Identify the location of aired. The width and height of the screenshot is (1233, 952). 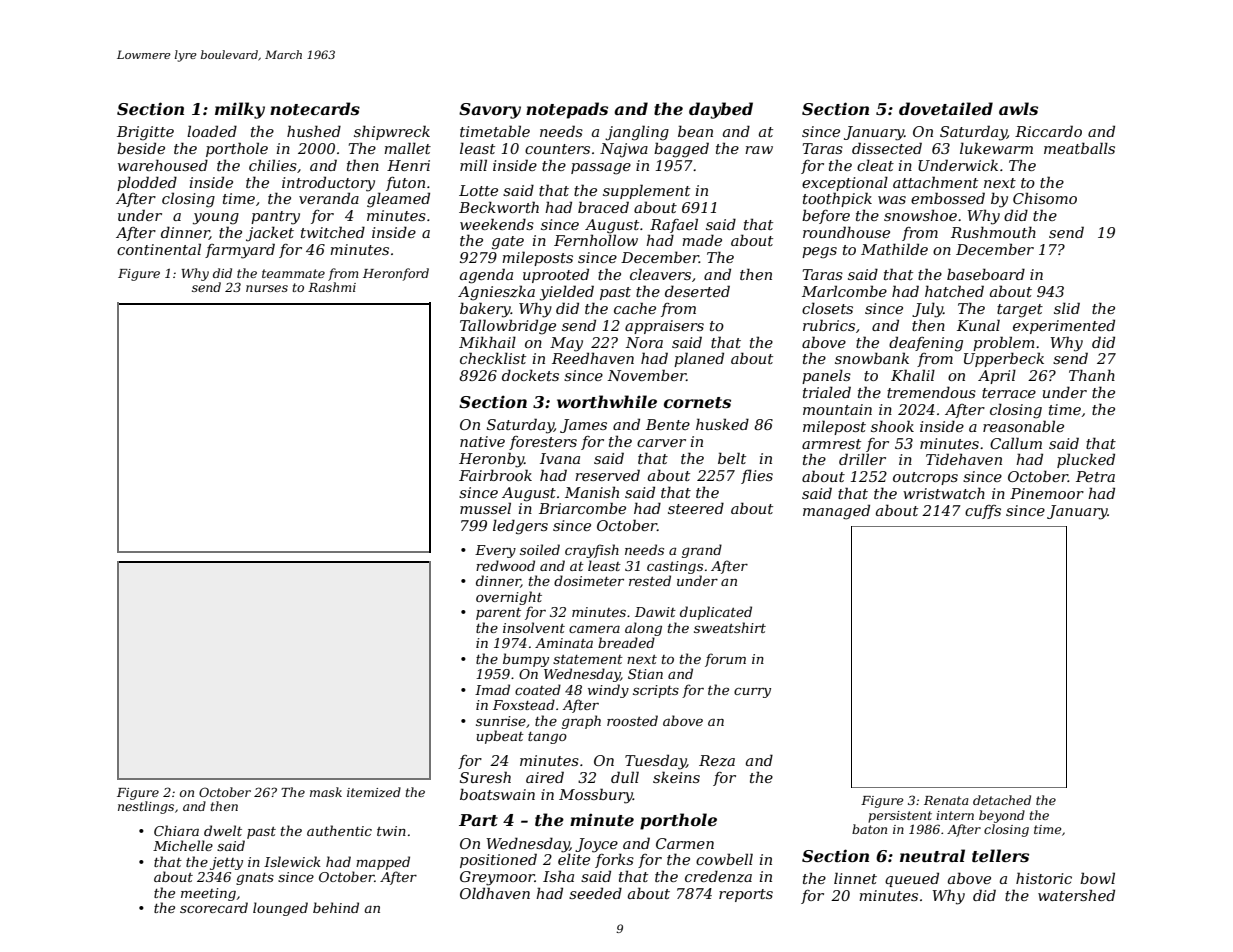
(545, 777).
